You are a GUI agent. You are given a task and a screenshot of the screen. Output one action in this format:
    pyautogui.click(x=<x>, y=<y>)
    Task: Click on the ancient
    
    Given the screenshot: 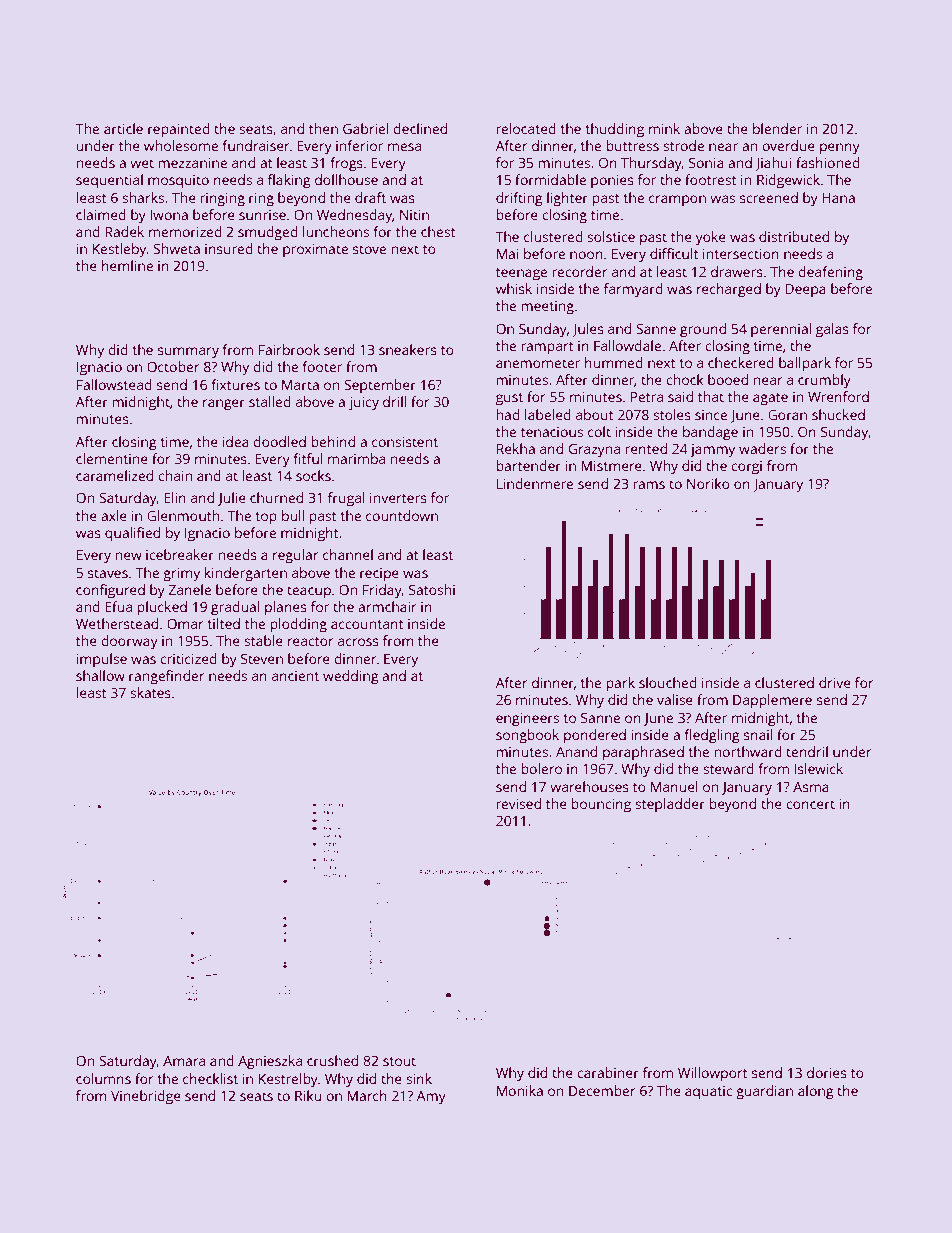 What is the action you would take?
    pyautogui.click(x=295, y=676)
